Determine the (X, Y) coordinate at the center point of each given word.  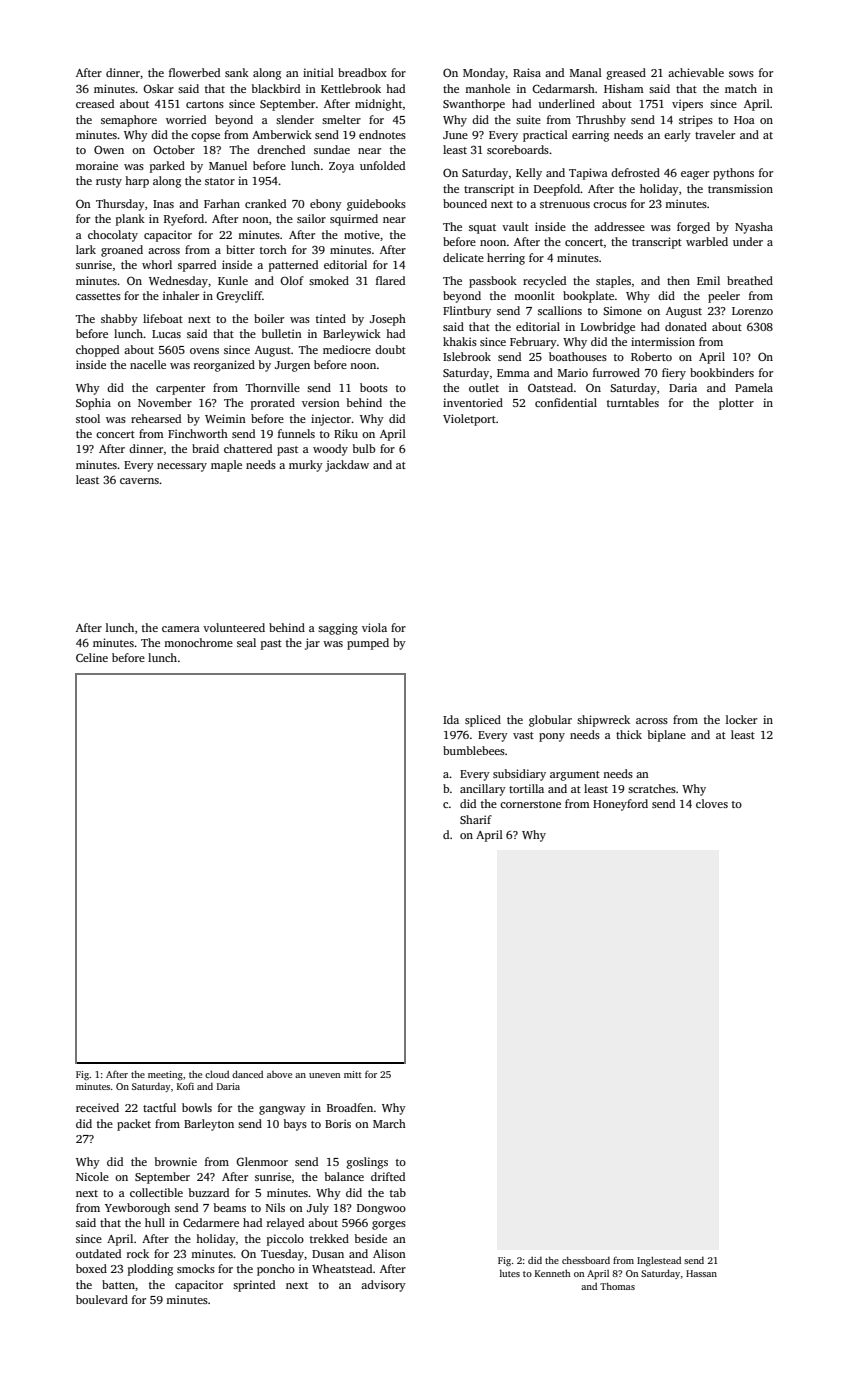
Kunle (233, 280)
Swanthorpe (474, 105)
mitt (353, 1074)
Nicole (92, 1176)
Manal (586, 72)
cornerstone (530, 804)
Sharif (476, 819)
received (97, 1107)
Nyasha (754, 228)
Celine (92, 657)
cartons (205, 104)
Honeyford (620, 805)
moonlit (534, 295)
